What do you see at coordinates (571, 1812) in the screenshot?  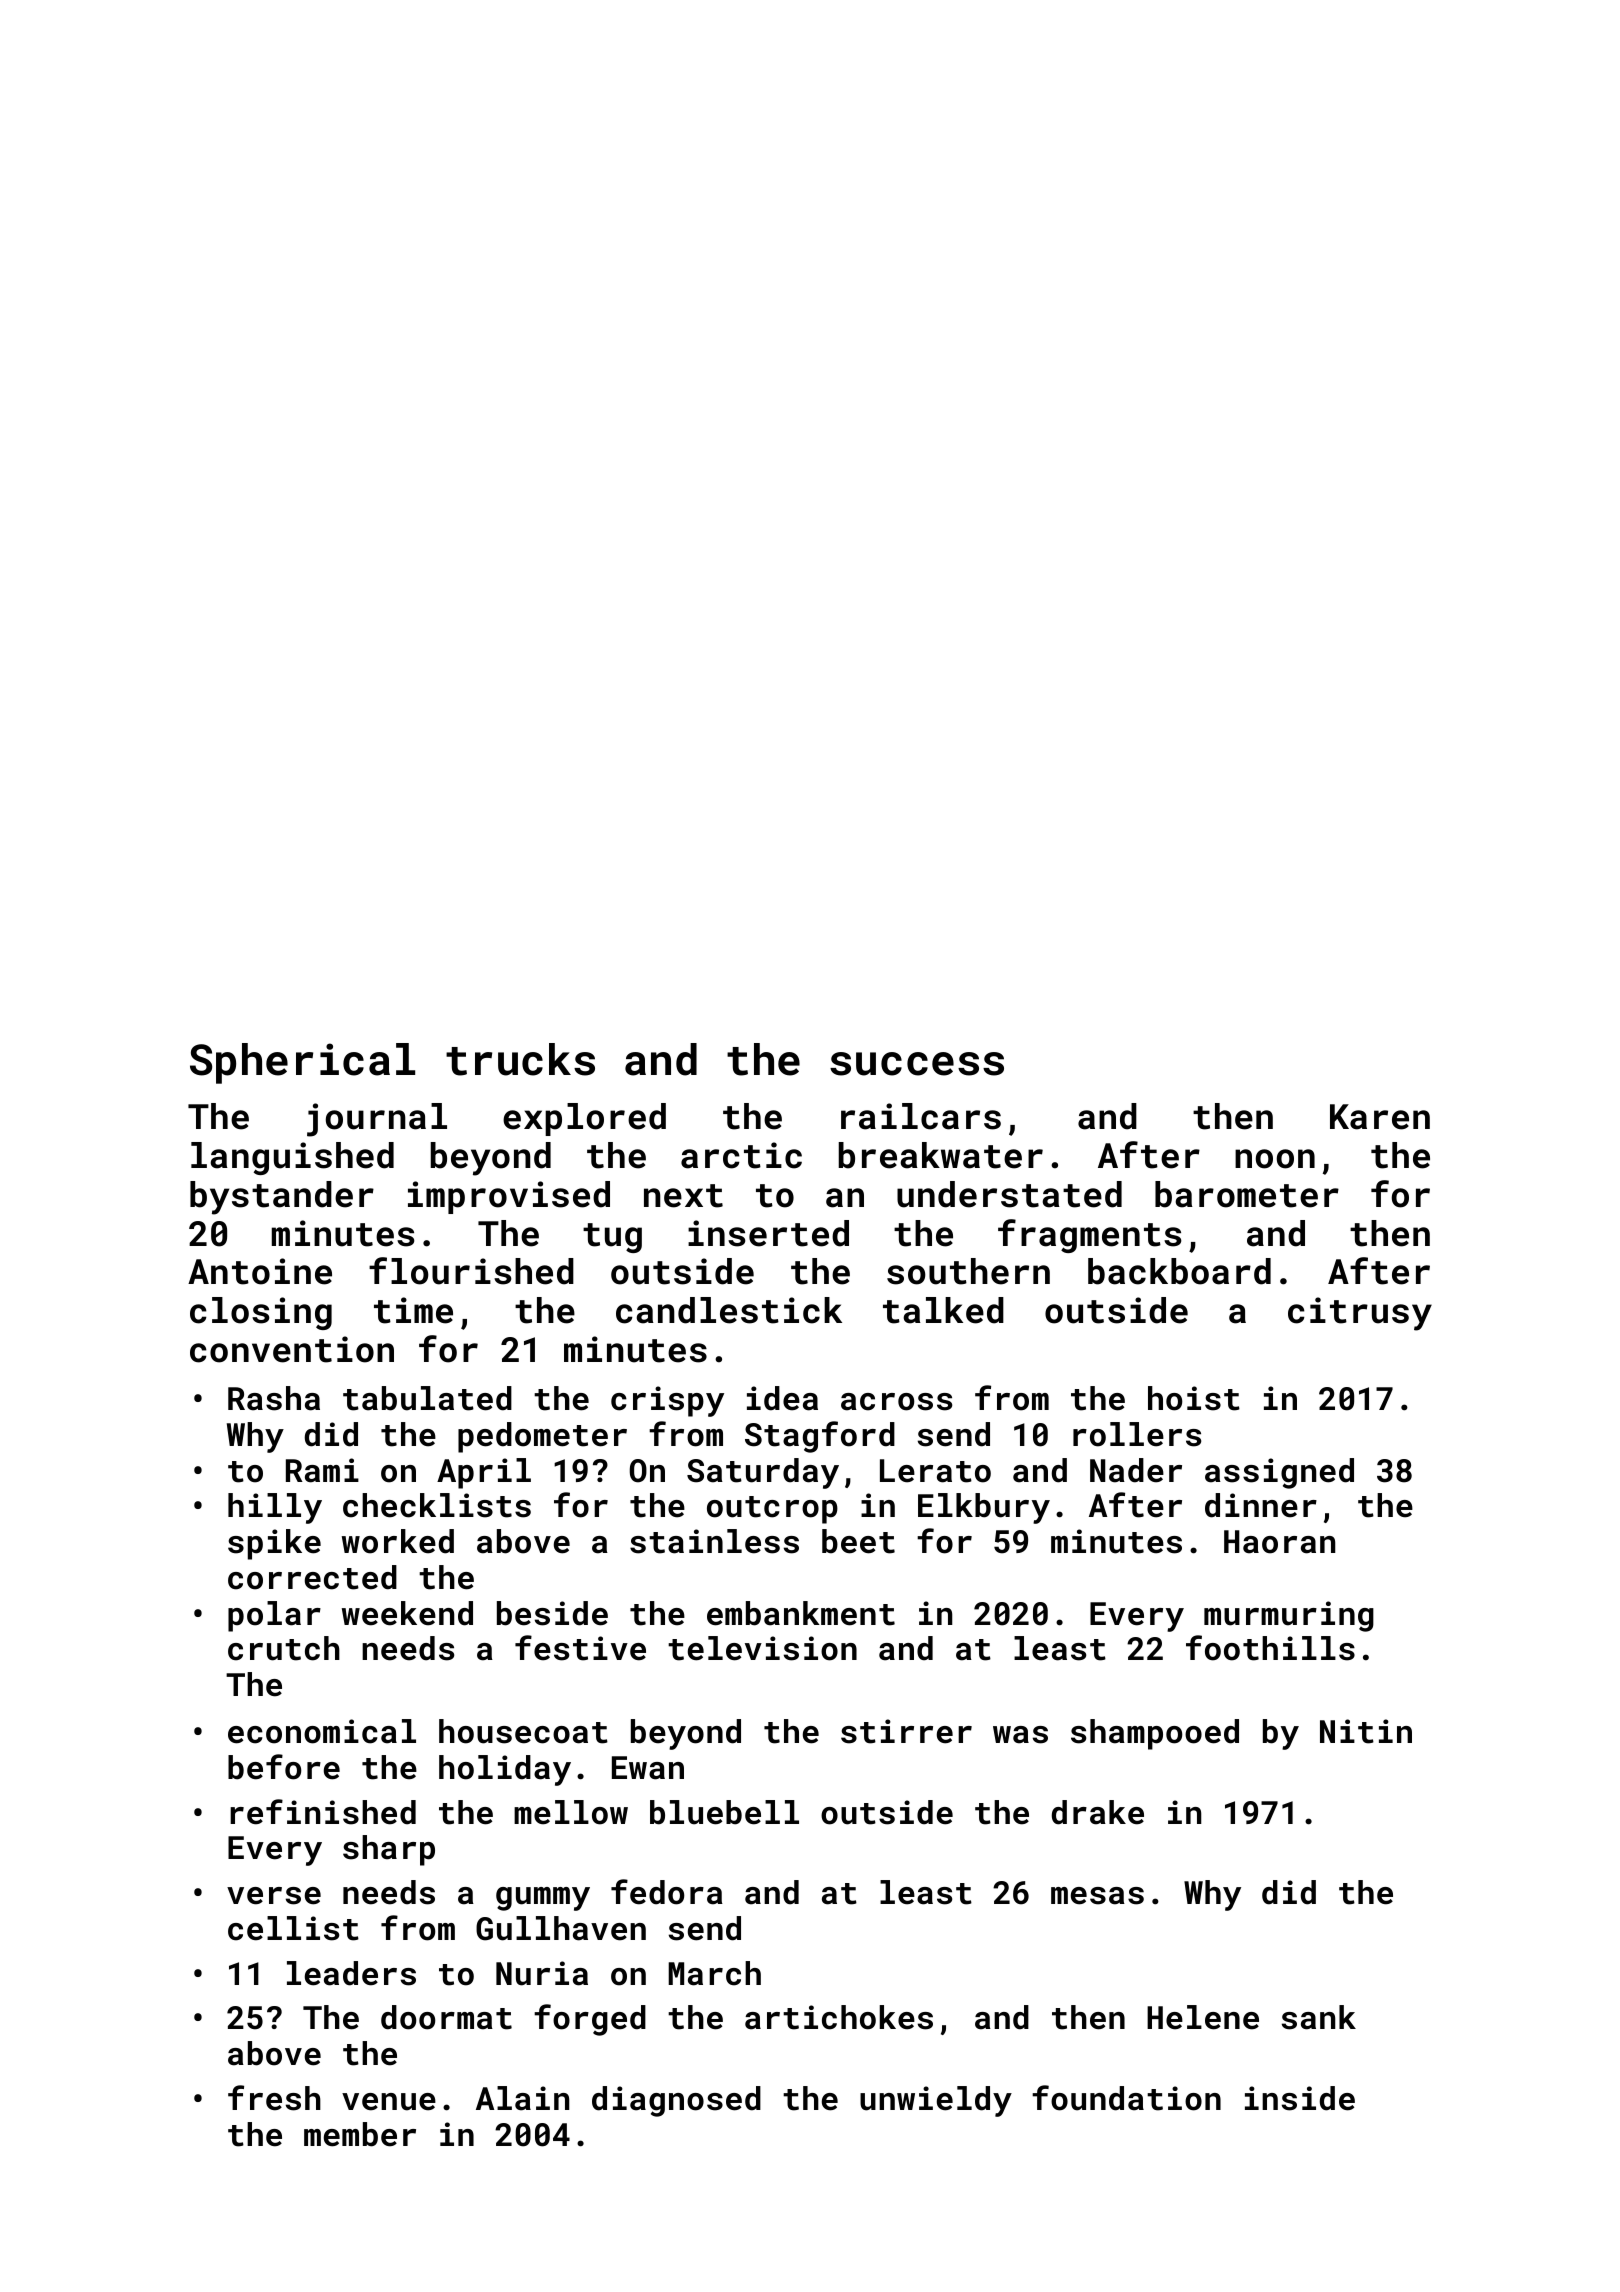 I see `mellow` at bounding box center [571, 1812].
